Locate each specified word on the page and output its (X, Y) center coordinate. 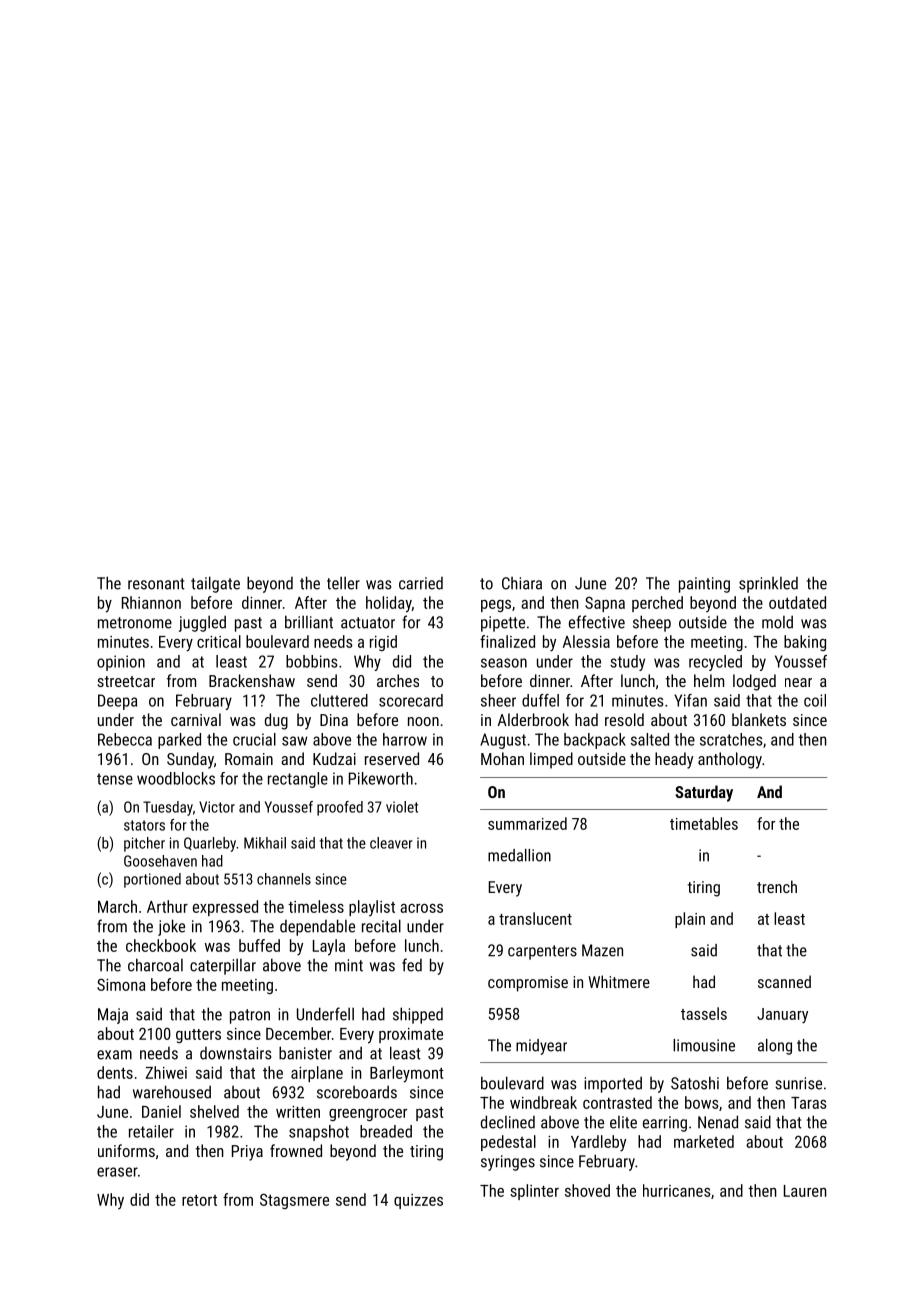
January (782, 1015)
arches (398, 680)
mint (349, 965)
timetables (704, 823)
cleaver (391, 843)
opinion (121, 663)
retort (199, 1200)
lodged (754, 682)
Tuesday (168, 808)
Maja (113, 1016)
